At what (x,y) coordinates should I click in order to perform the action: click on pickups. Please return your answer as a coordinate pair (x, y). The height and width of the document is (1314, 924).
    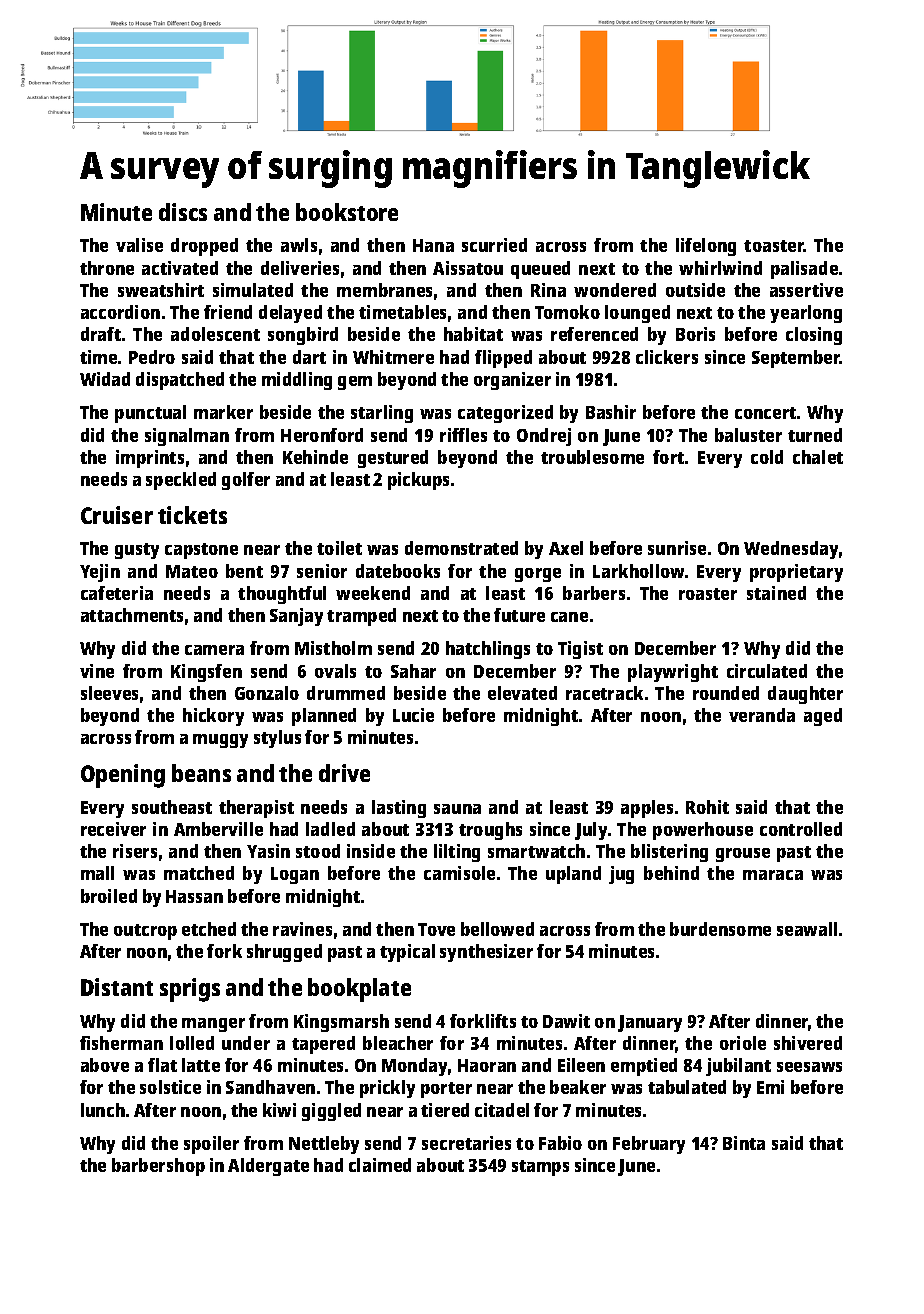
    Looking at the image, I should click on (418, 481).
